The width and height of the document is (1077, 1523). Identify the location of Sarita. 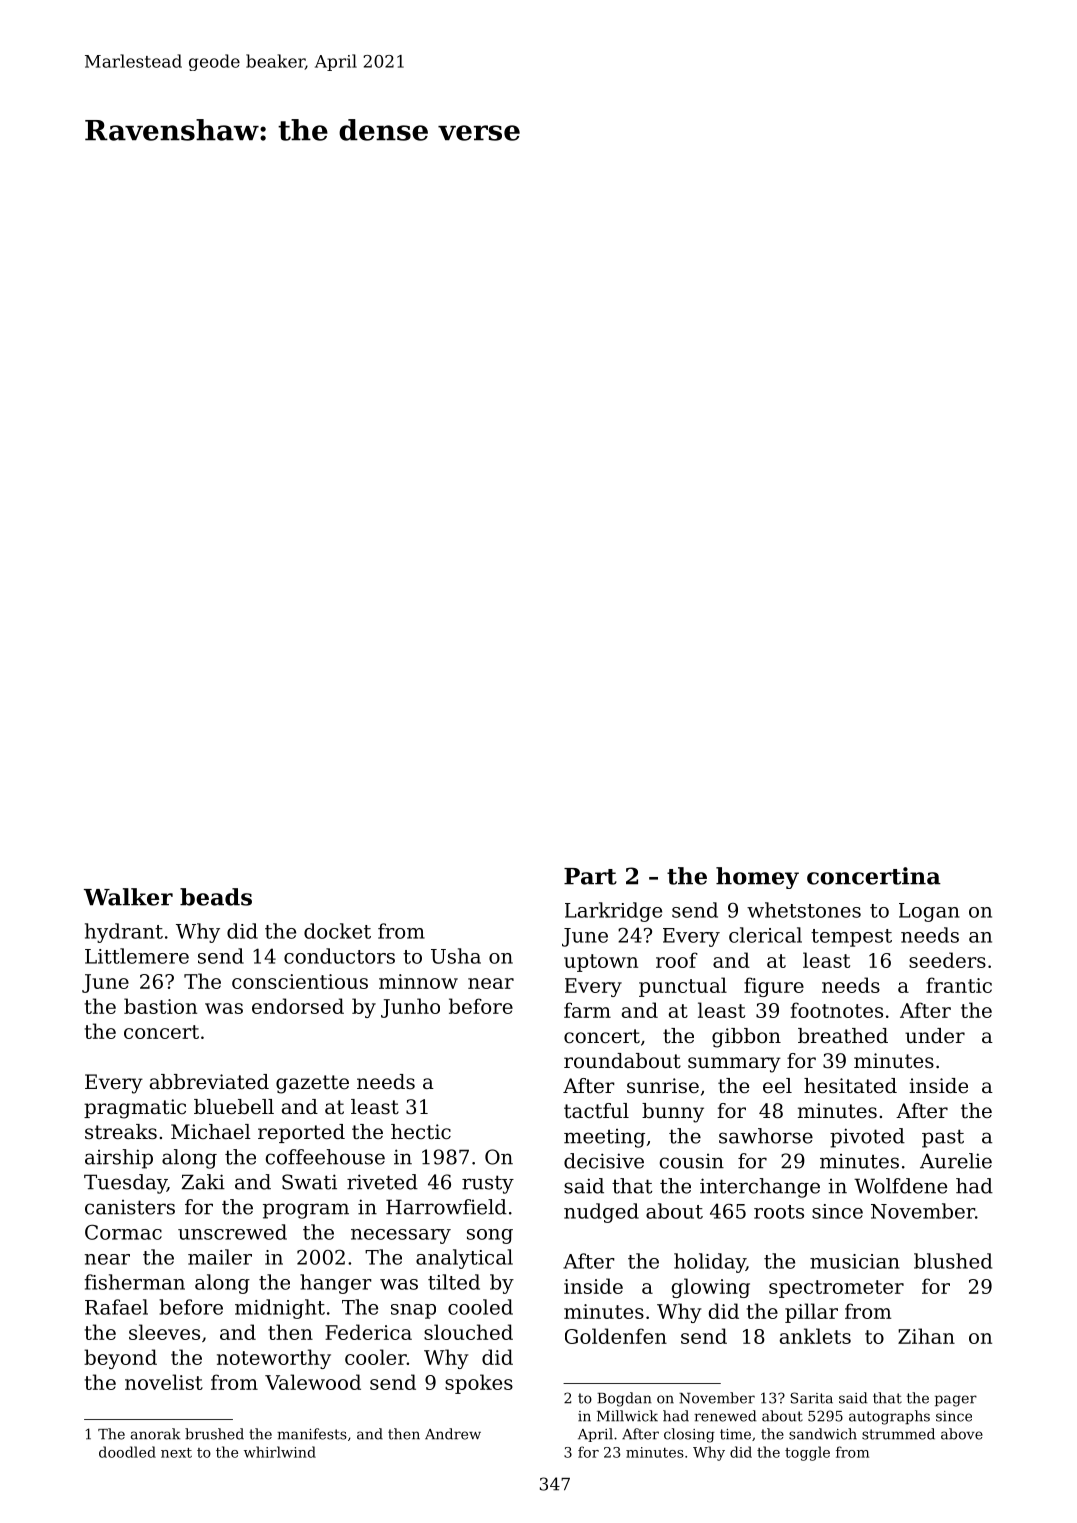
(811, 1398).
